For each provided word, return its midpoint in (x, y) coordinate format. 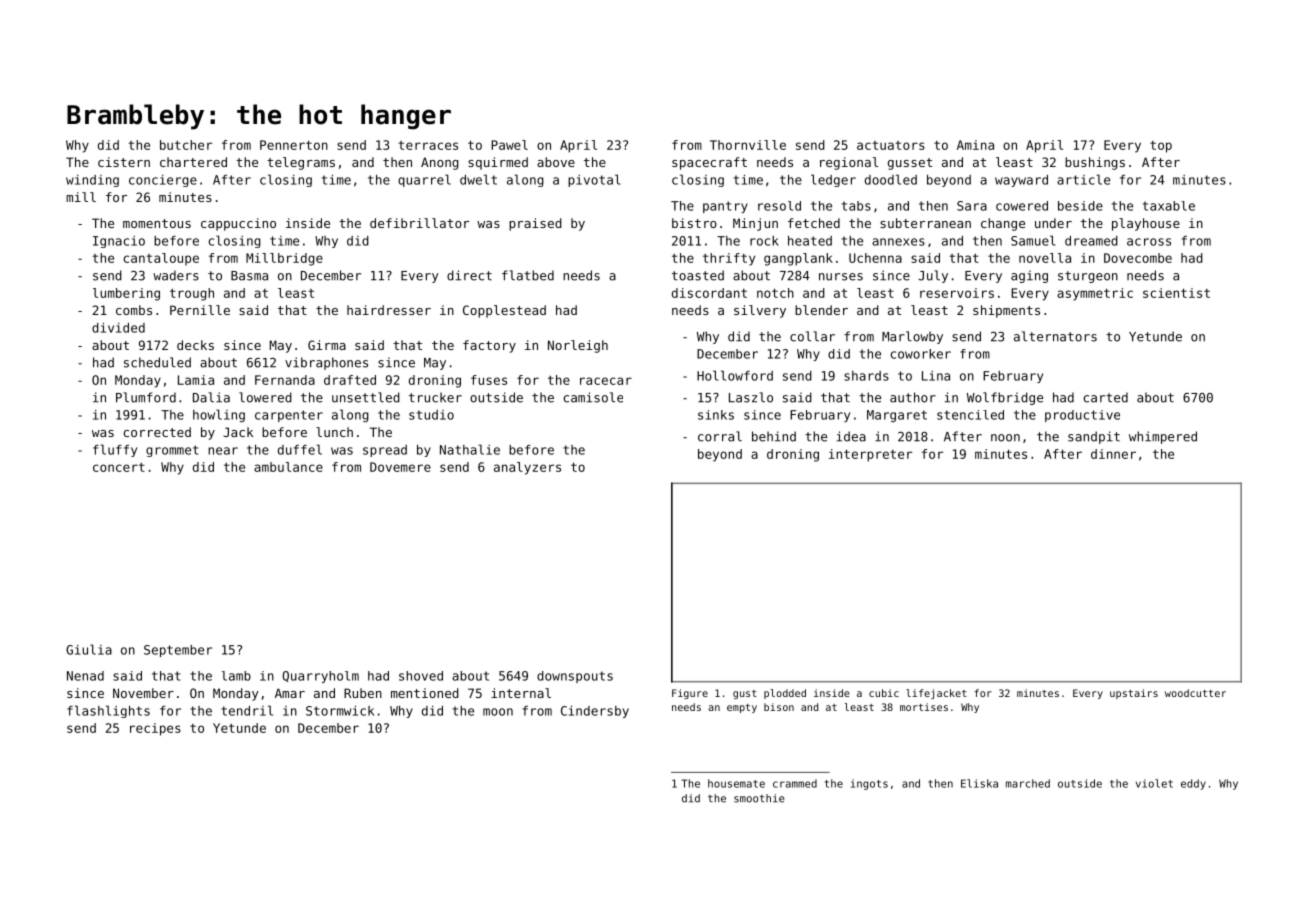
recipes (155, 729)
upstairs (1134, 694)
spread (385, 451)
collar (812, 336)
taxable (1169, 206)
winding (92, 181)
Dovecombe (1138, 258)
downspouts (575, 677)
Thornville (748, 145)
